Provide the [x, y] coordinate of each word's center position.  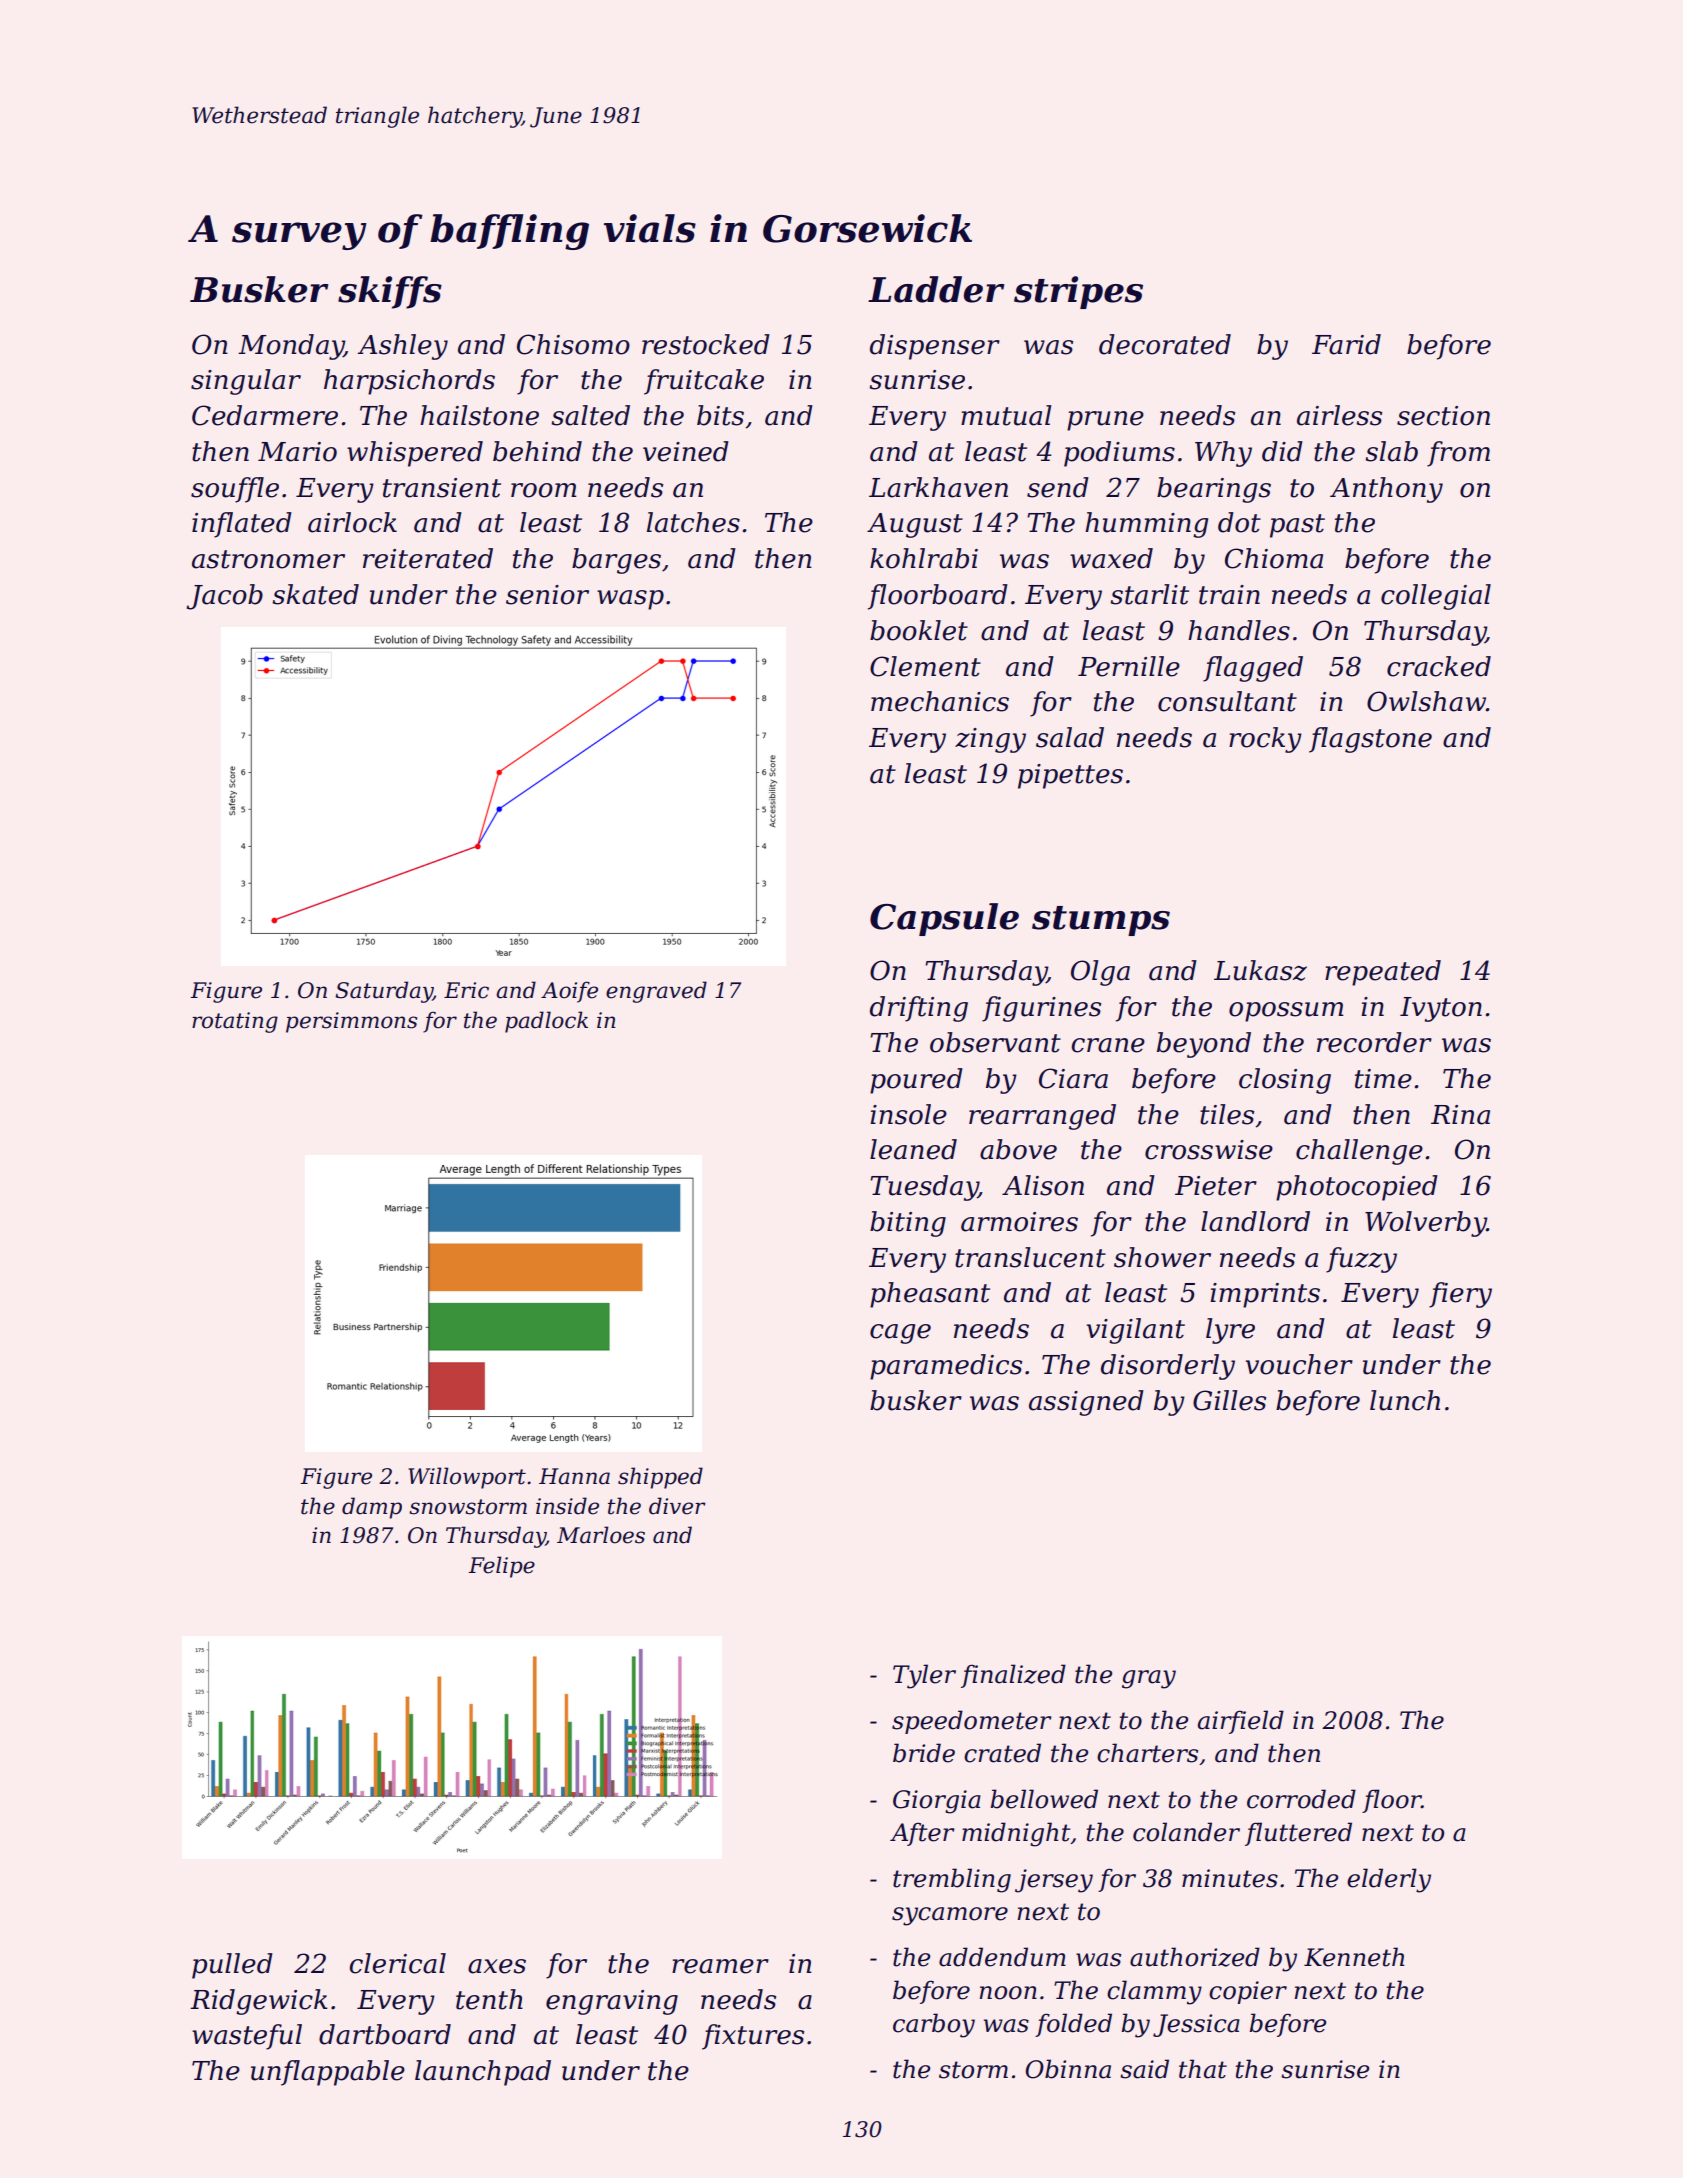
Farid [1346, 344]
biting [908, 1224]
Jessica [1196, 2025]
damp [372, 1508]
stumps [1101, 921]
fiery [1460, 1295]
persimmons [351, 1022]
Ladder [936, 289]
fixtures [753, 2037]
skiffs [390, 292]
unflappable [328, 2073]
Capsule [944, 919]
